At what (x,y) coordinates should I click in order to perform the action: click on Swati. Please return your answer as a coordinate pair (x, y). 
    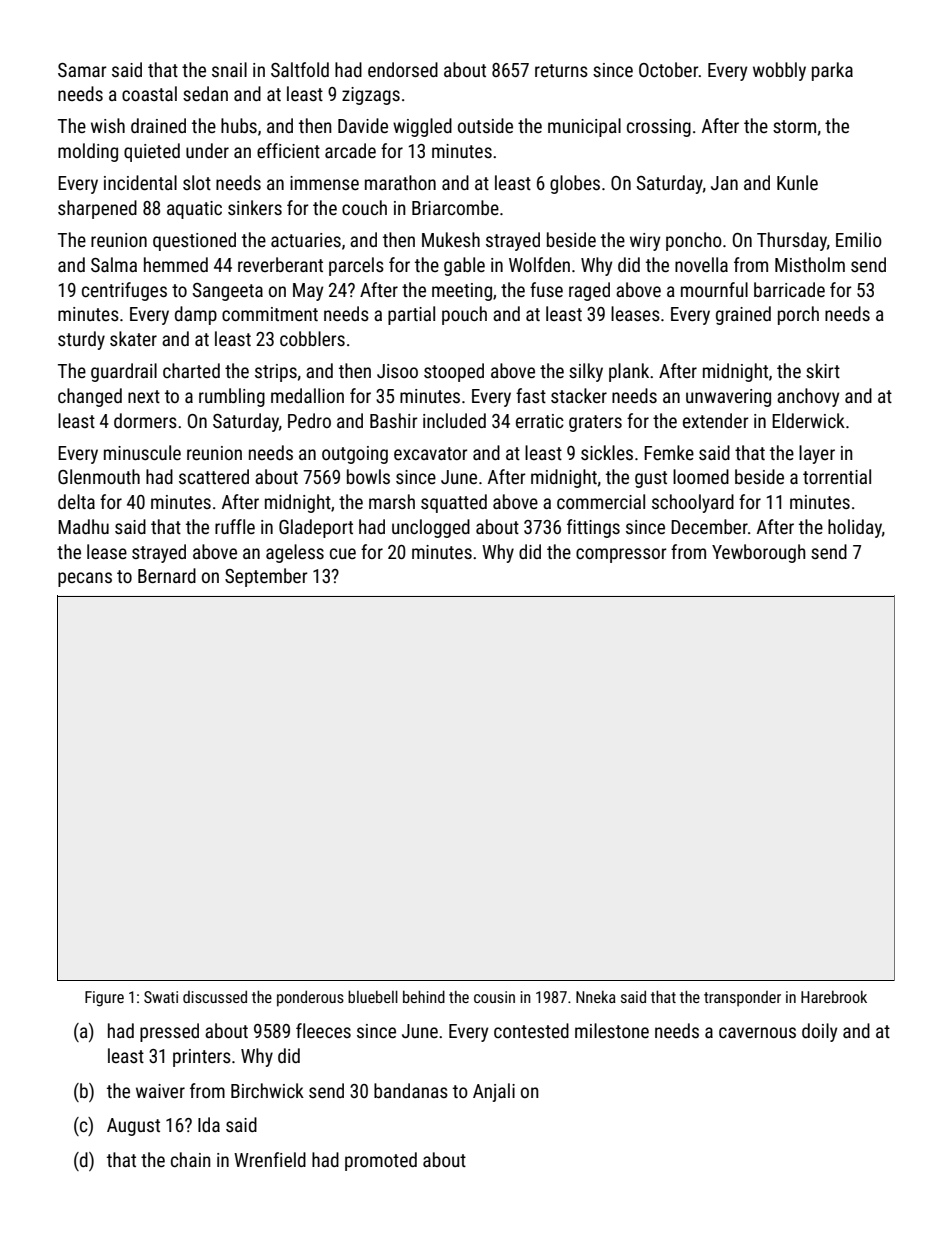
    Looking at the image, I should click on (161, 997).
